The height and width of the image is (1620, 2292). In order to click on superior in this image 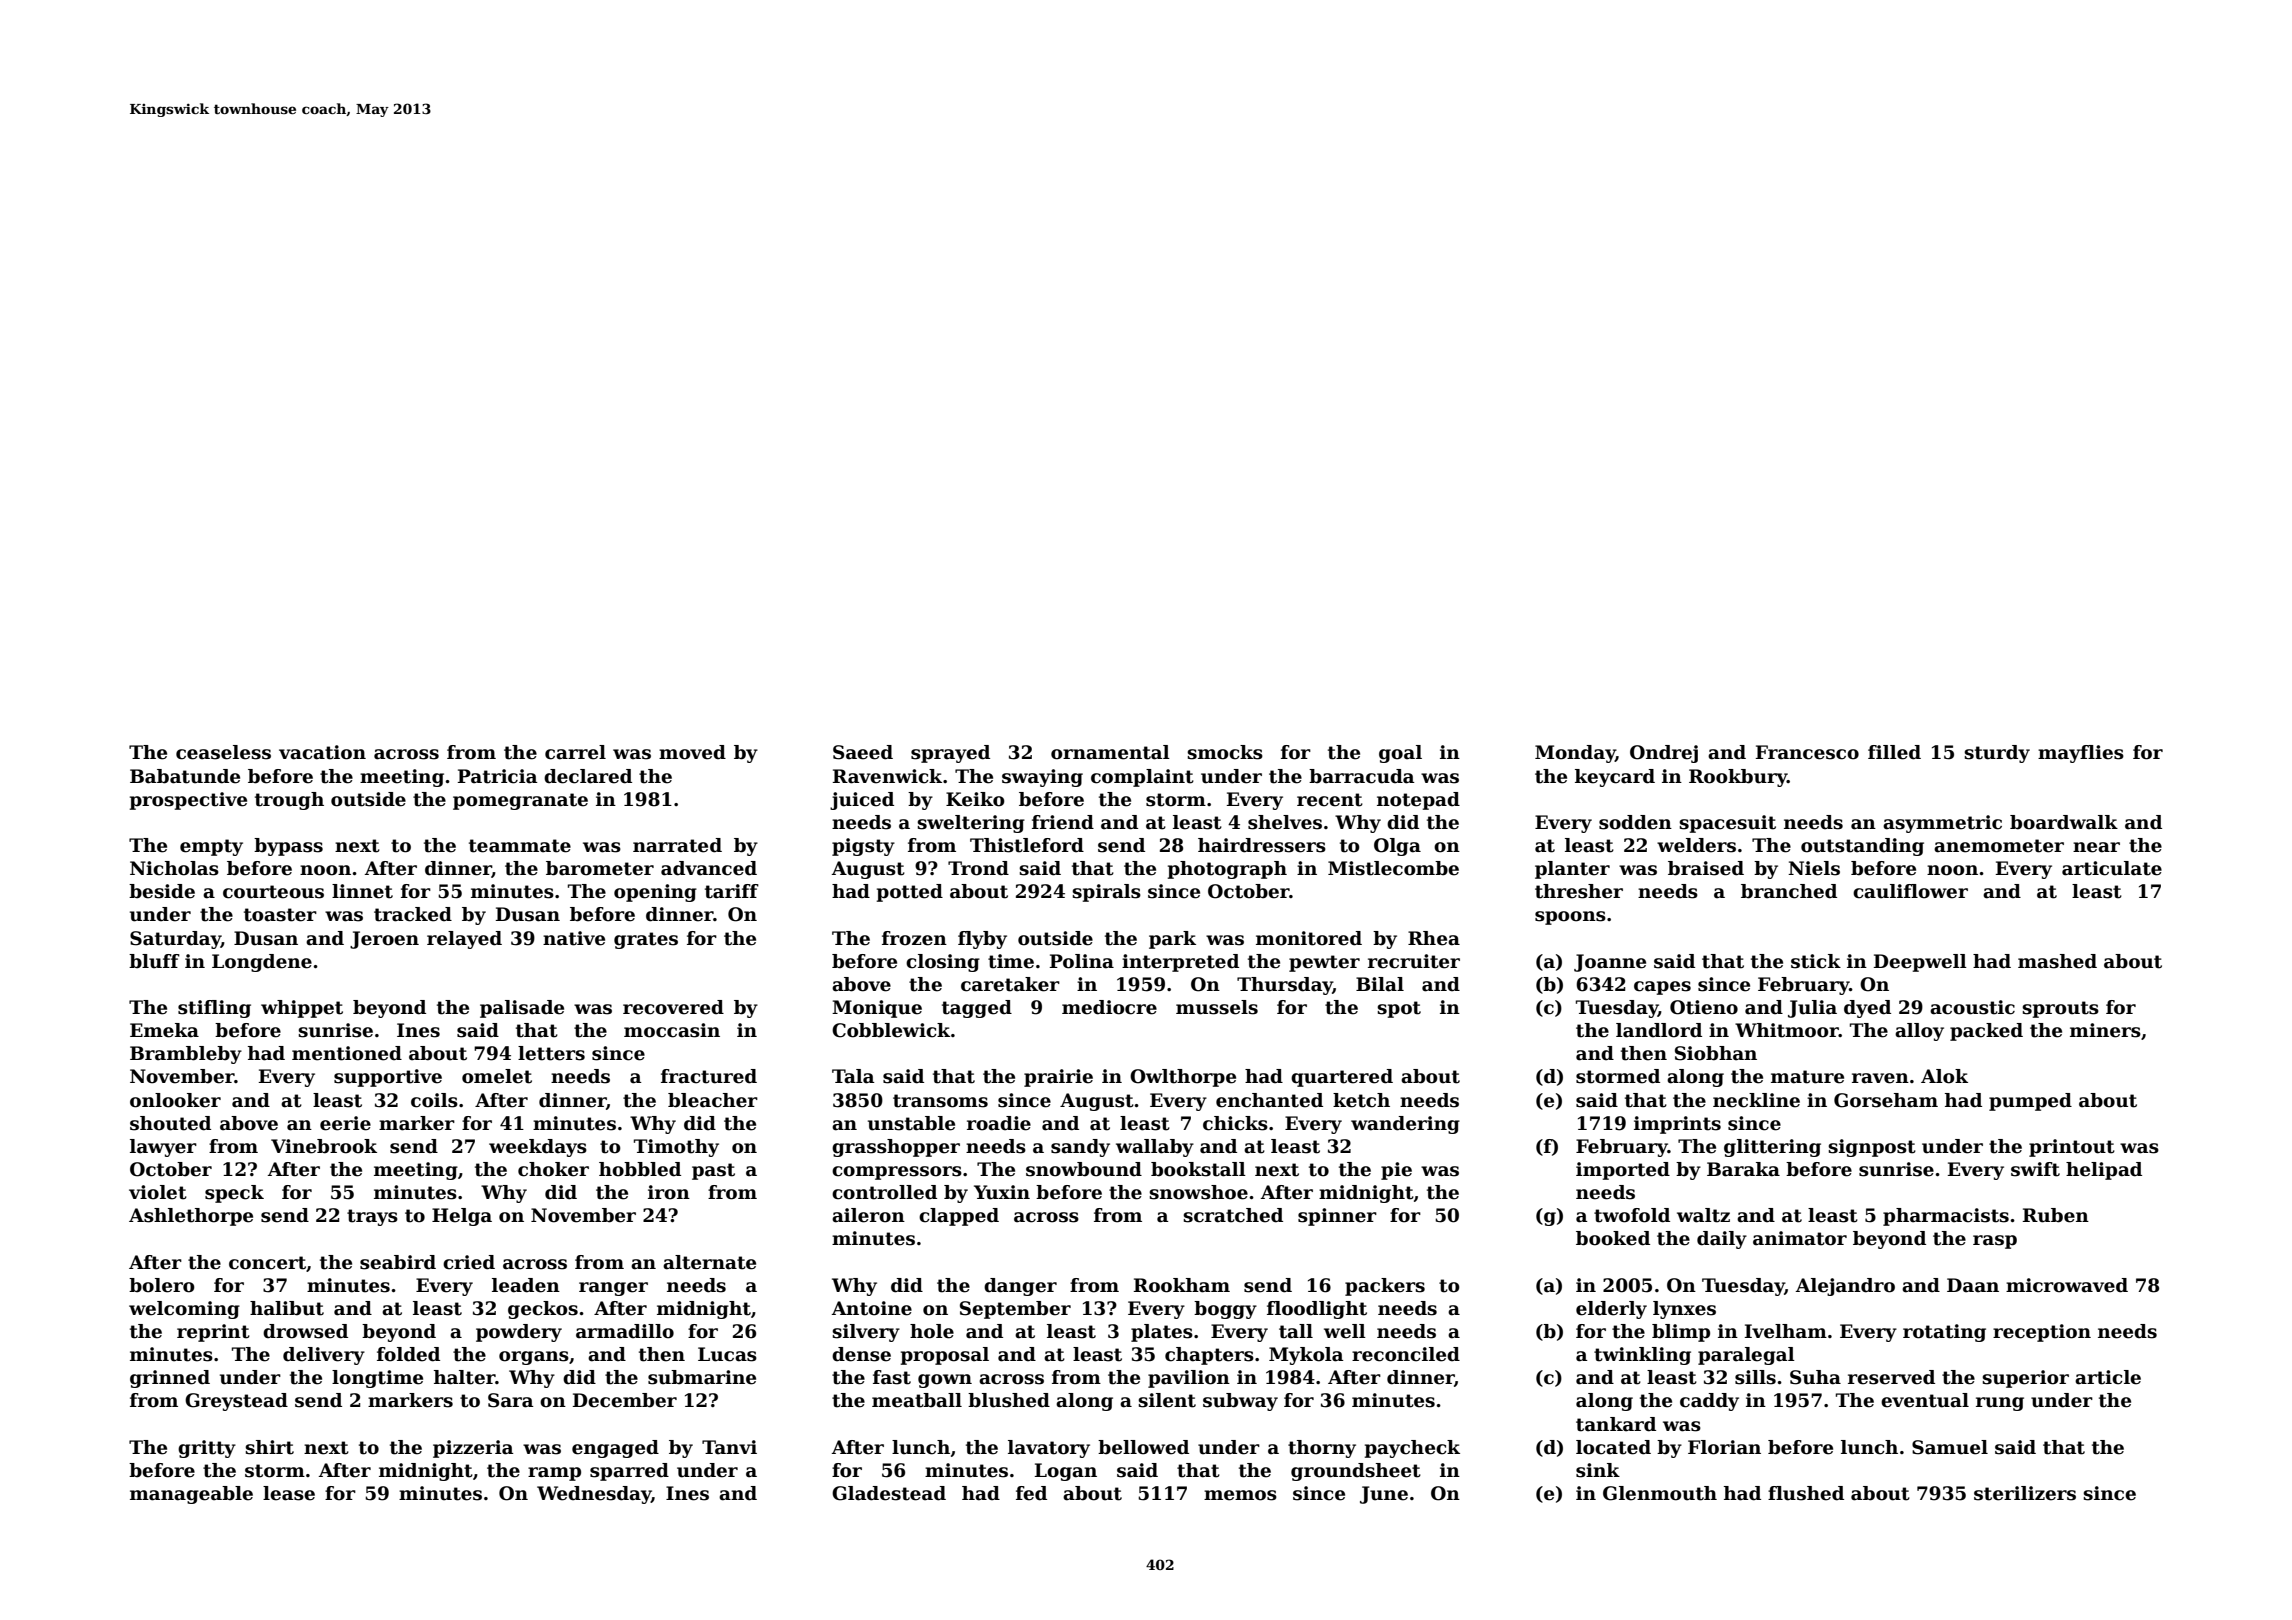, I will do `click(2025, 1379)`.
